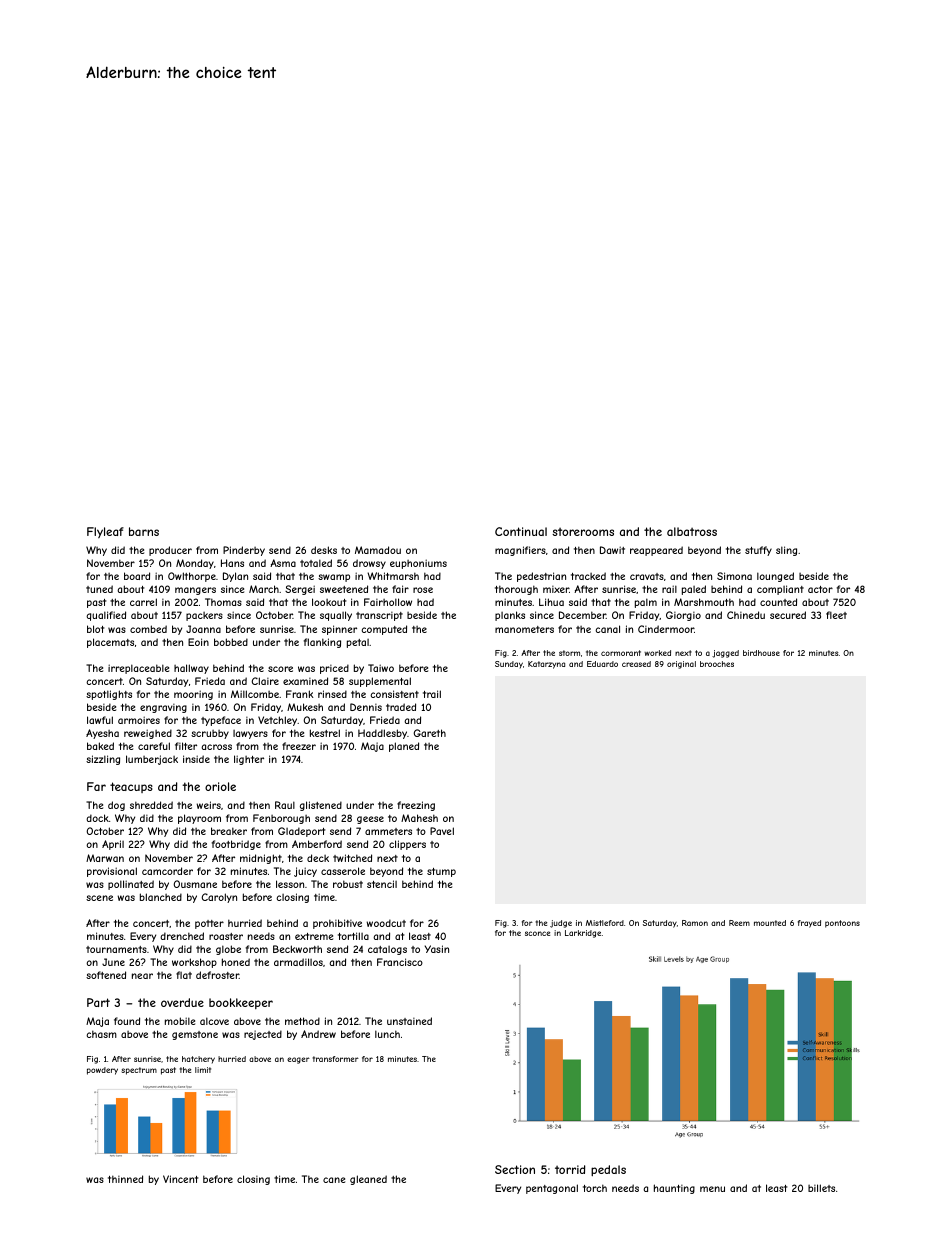  Describe the element at coordinates (180, 1179) in the document. I see `Vincent` at that location.
